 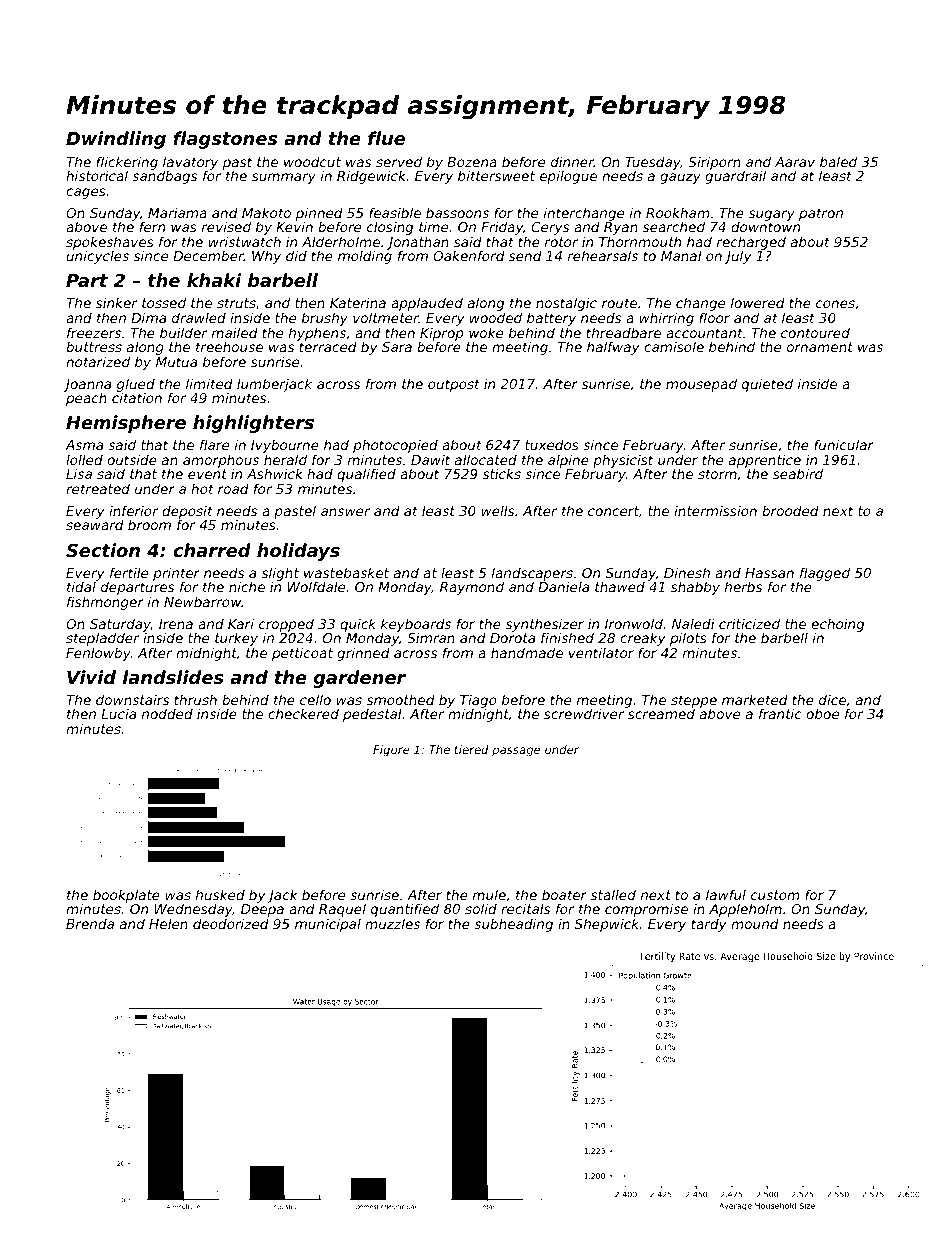 What do you see at coordinates (386, 138) in the image?
I see `flue` at bounding box center [386, 138].
